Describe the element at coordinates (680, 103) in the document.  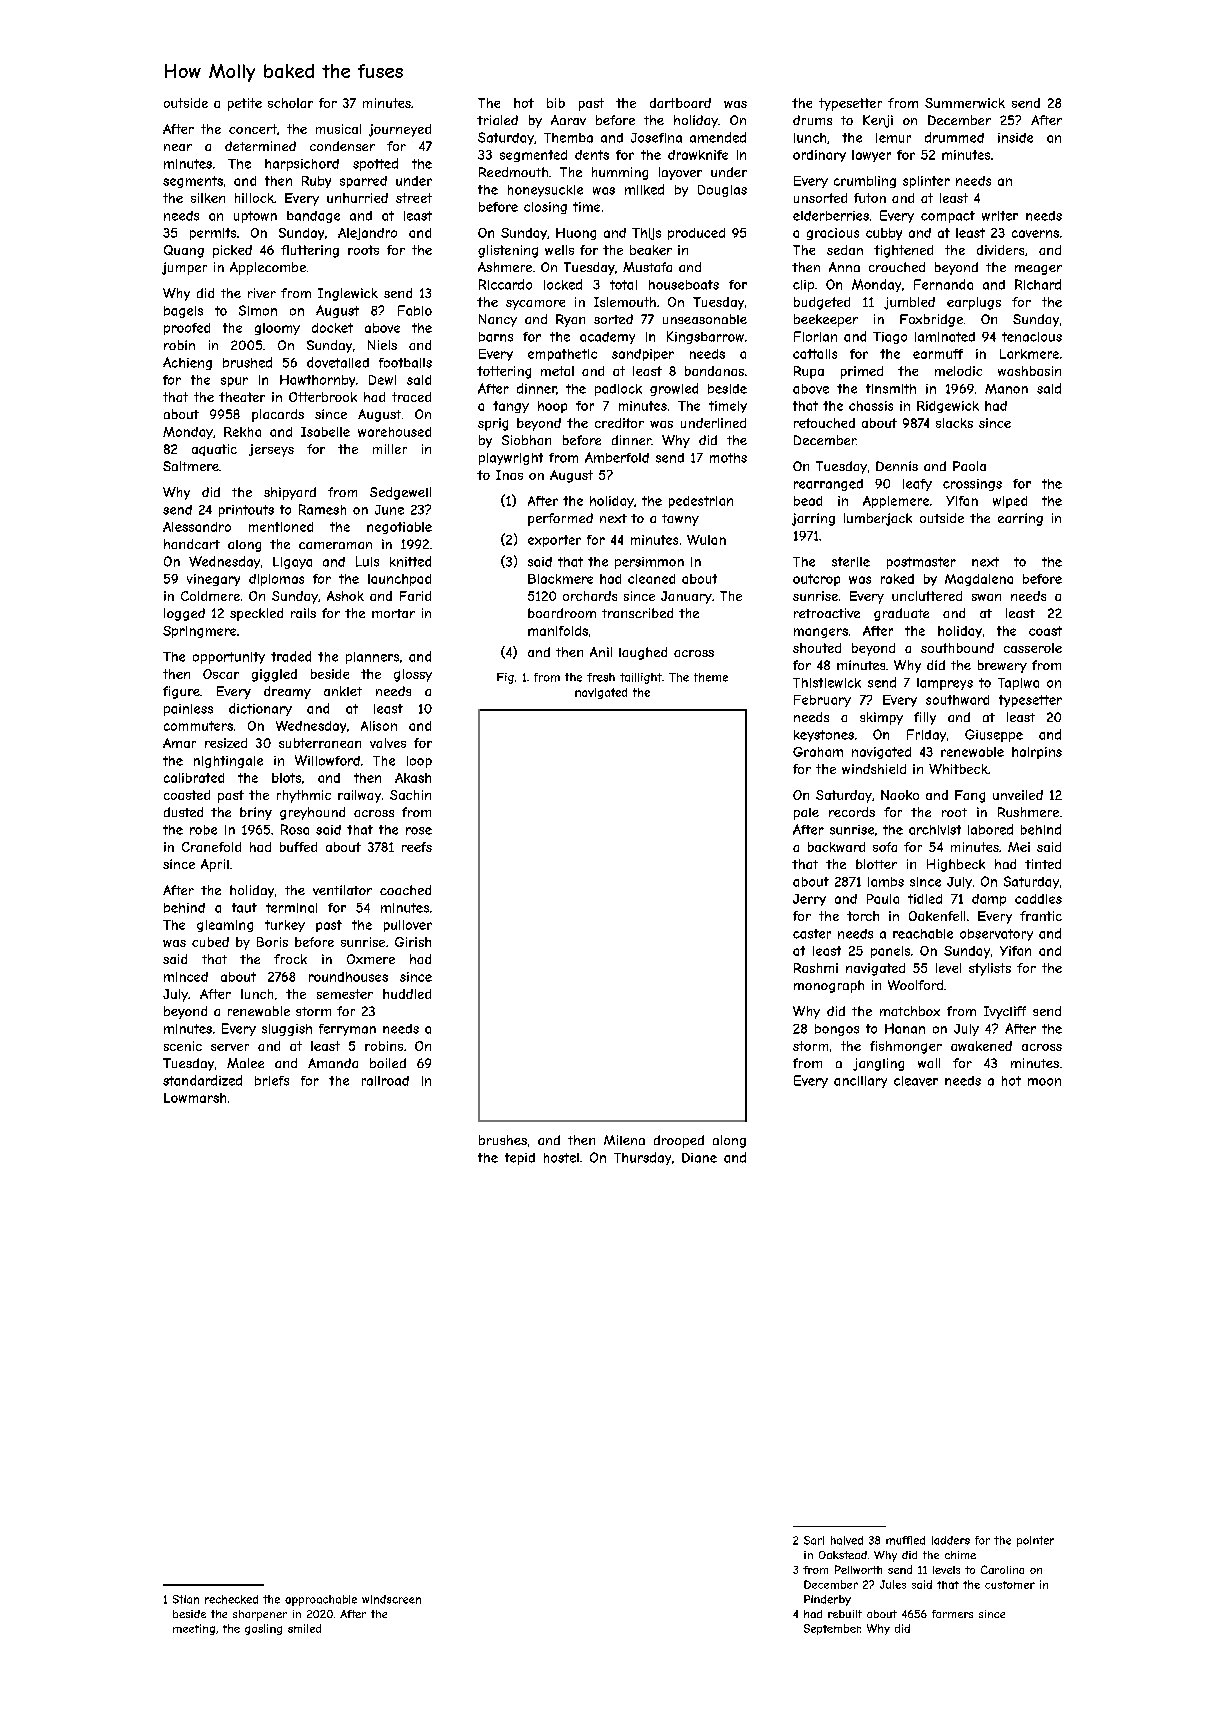
I see `dartboard` at that location.
